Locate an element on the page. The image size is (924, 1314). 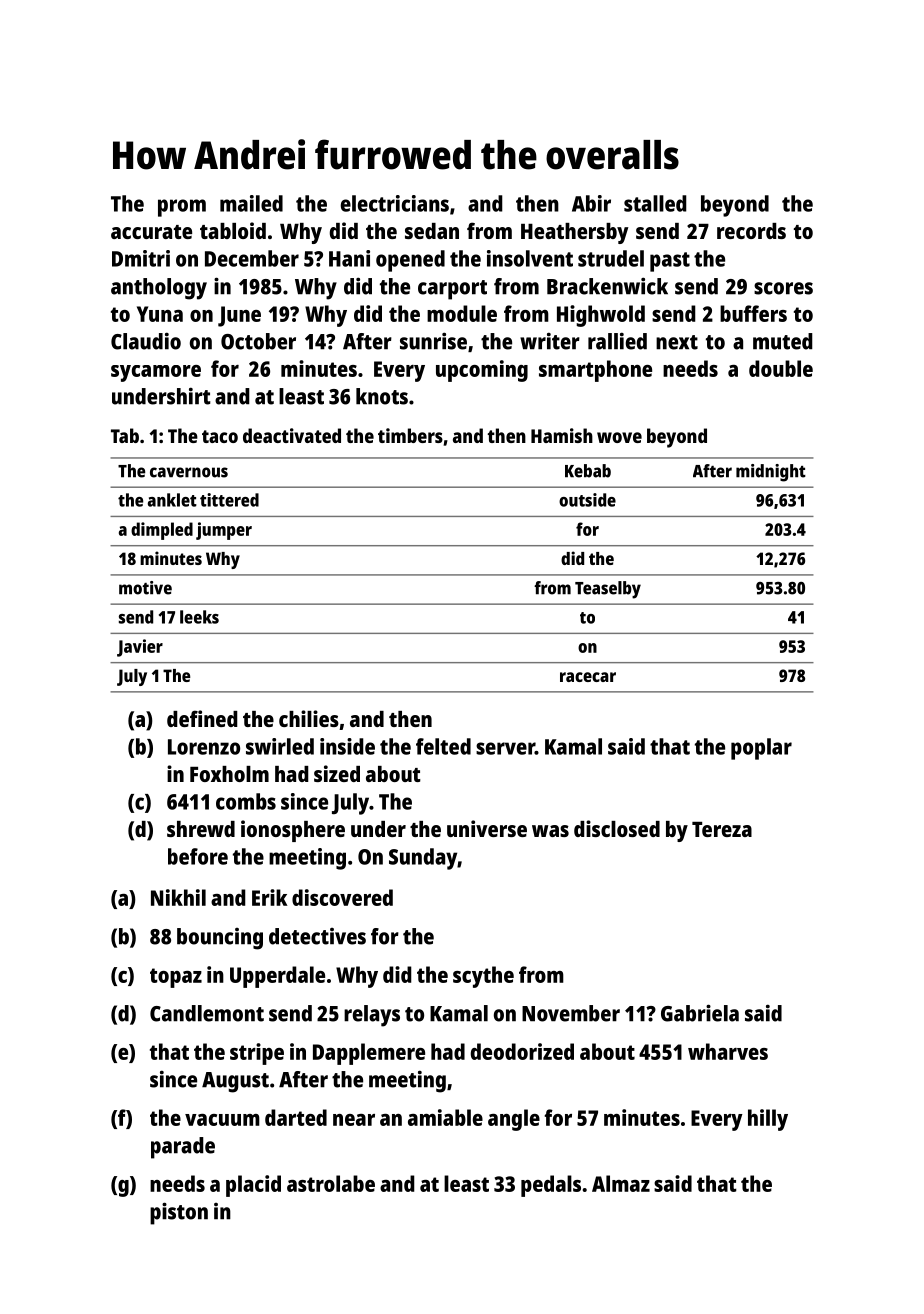
Highwold is located at coordinates (601, 316).
